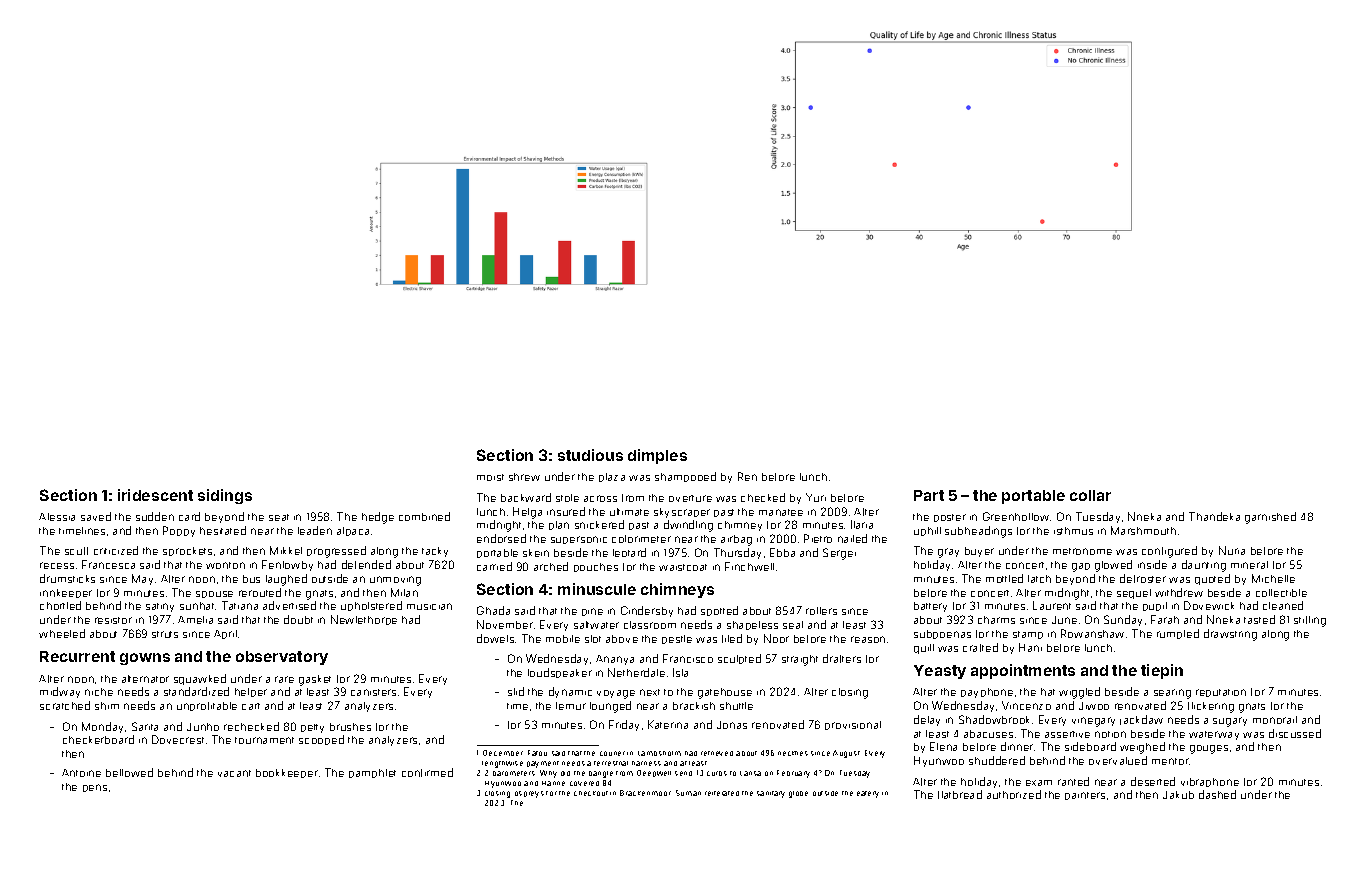  Describe the element at coordinates (95, 788) in the page. I see `pens` at that location.
